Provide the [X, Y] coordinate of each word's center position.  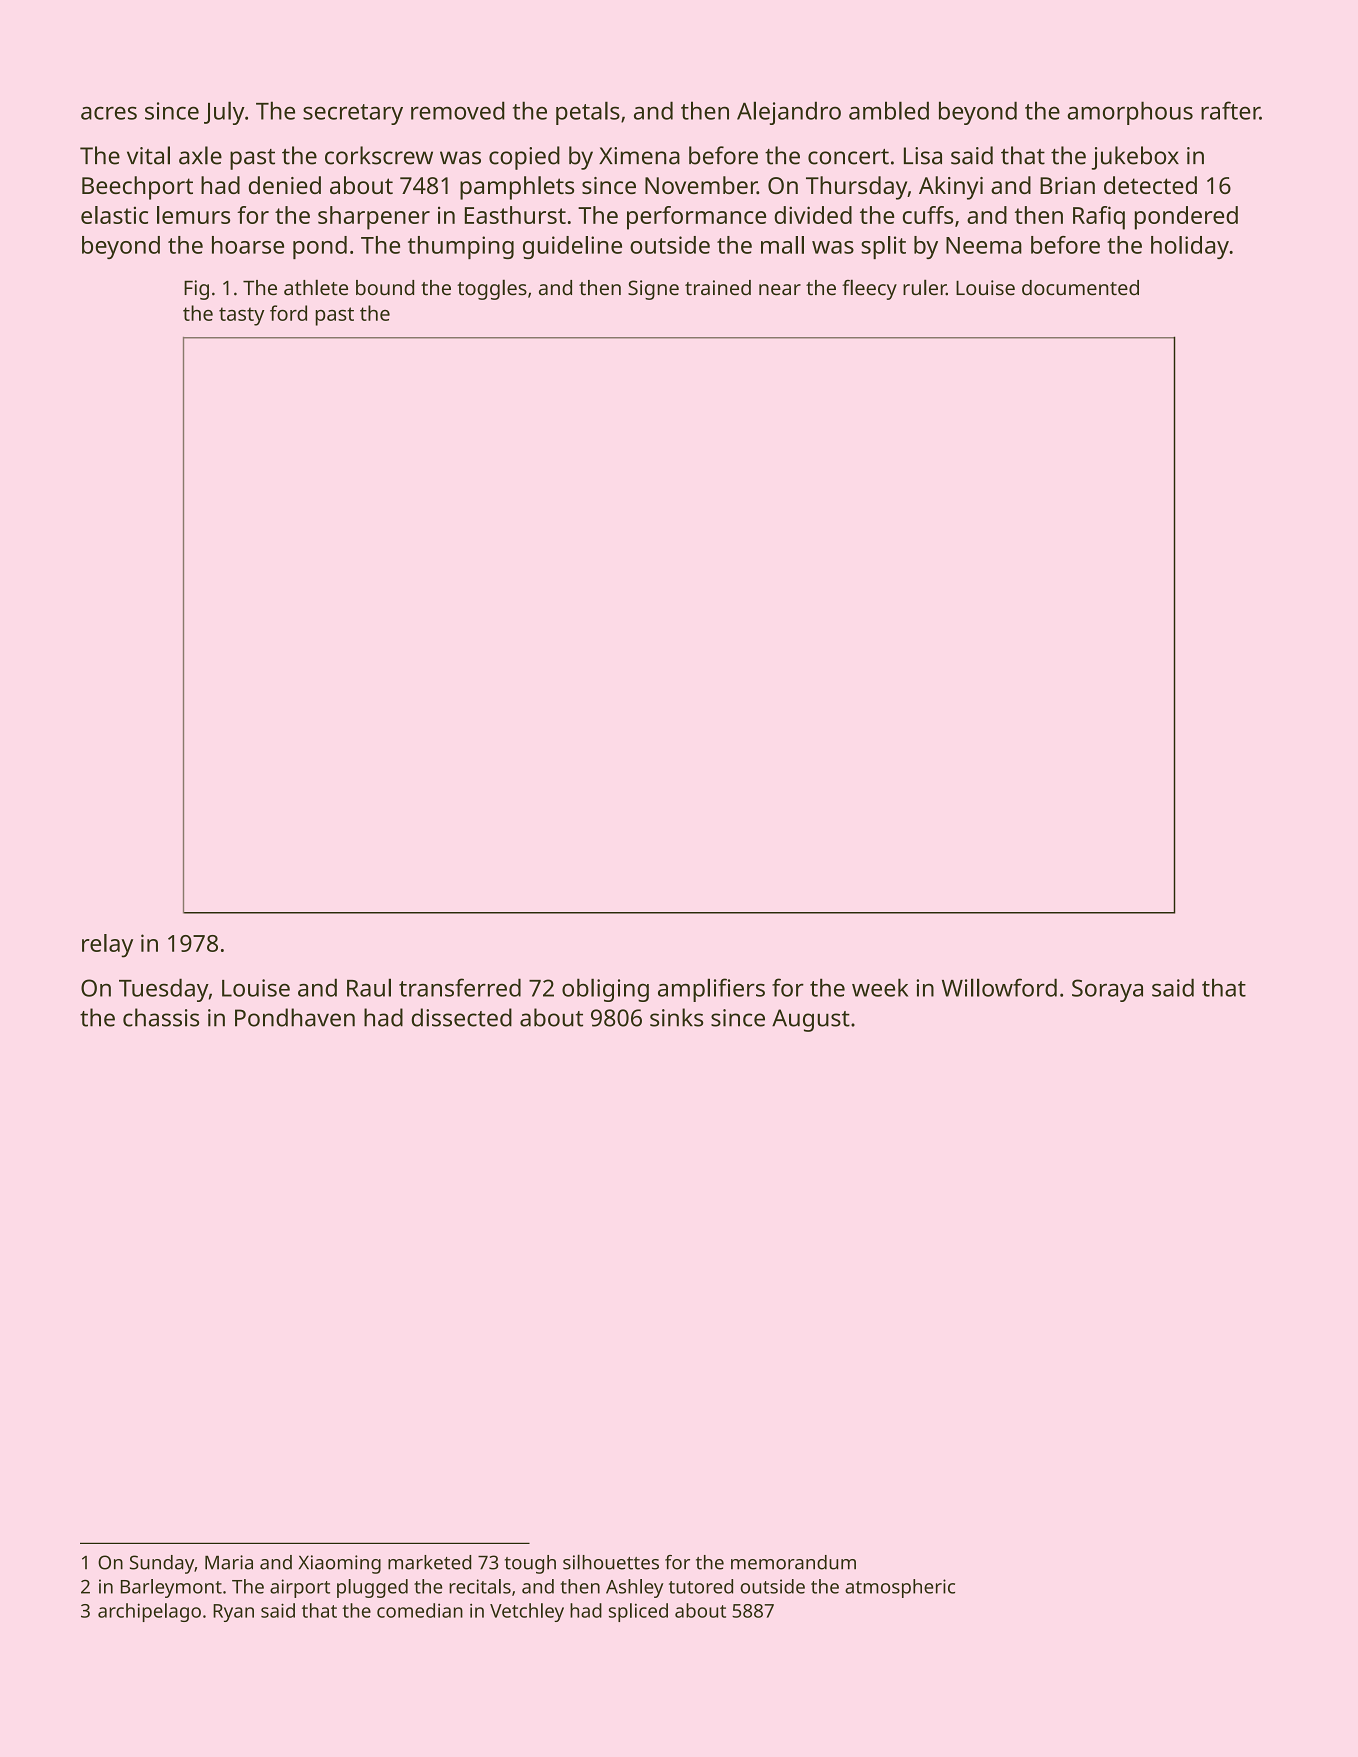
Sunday [162, 1564]
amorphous [1130, 113]
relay [107, 946]
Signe [653, 290]
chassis [161, 1017]
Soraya [1107, 990]
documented [1080, 288]
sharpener [374, 218]
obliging [605, 990]
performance [696, 218]
